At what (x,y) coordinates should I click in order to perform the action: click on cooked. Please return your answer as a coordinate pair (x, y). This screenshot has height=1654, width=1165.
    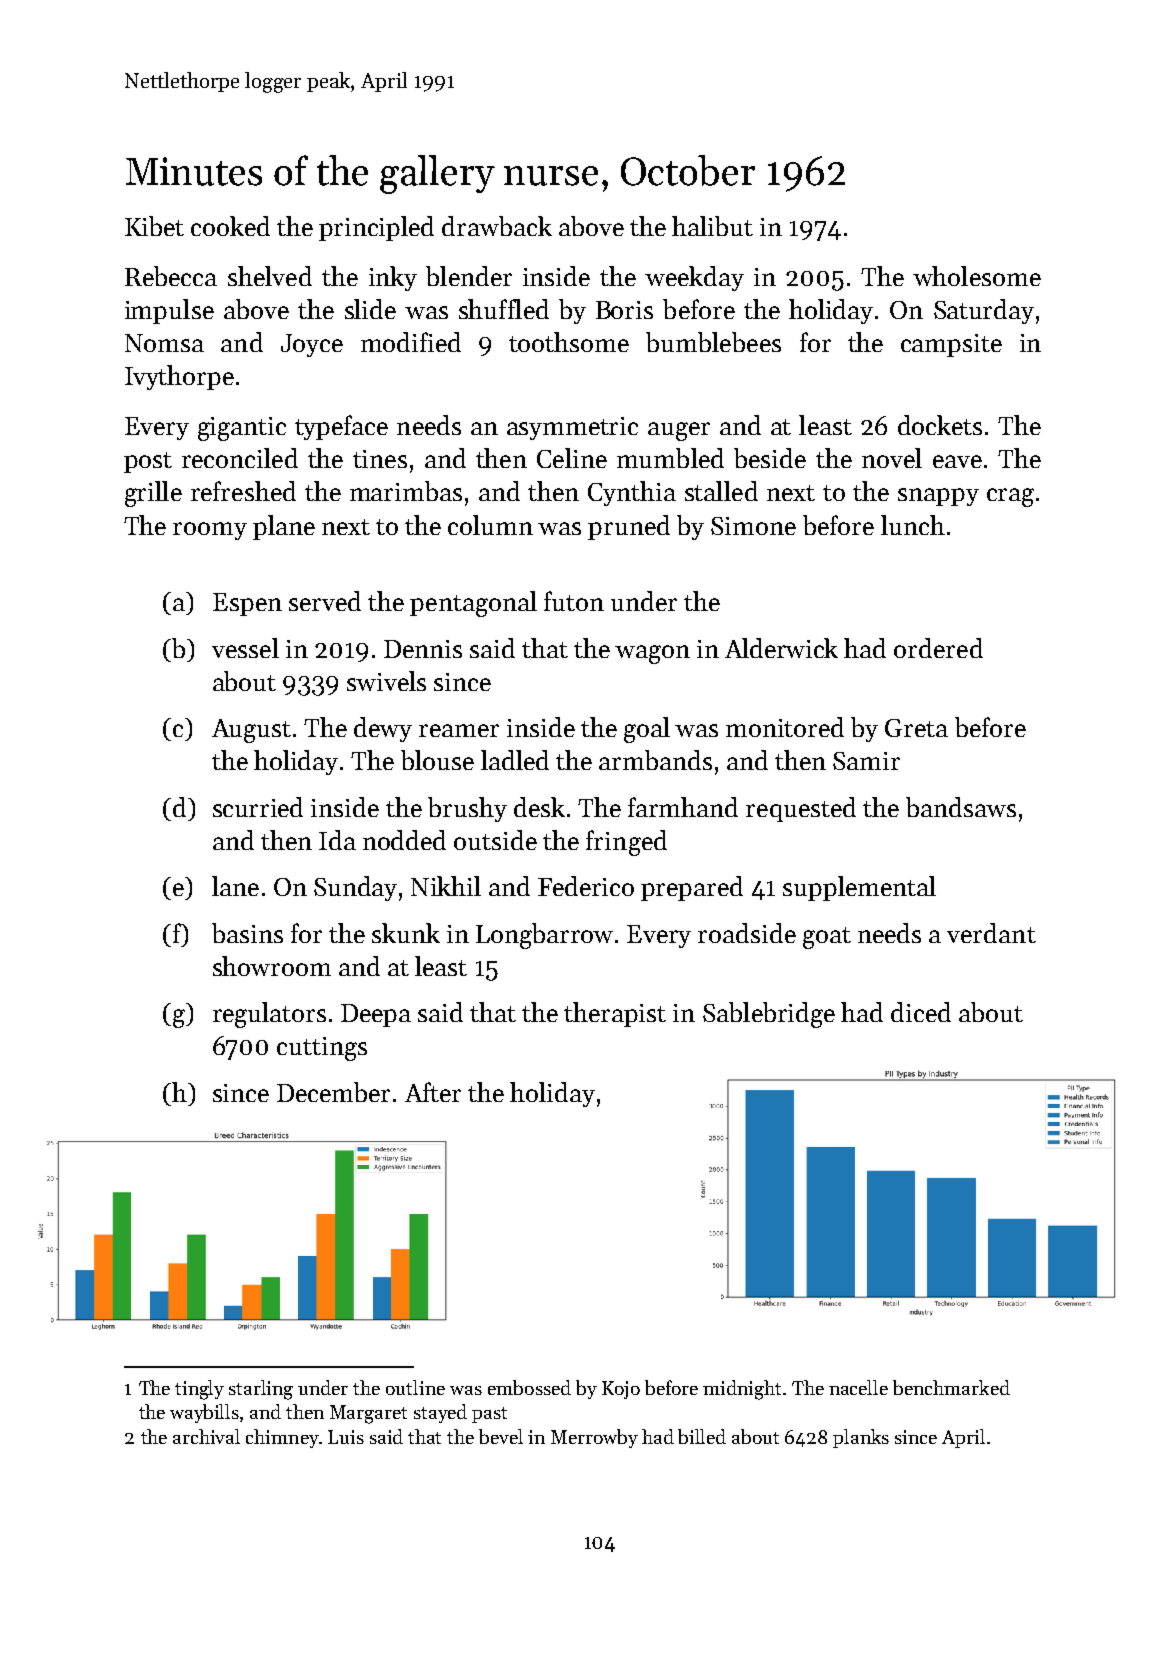
    Looking at the image, I should click on (230, 226).
